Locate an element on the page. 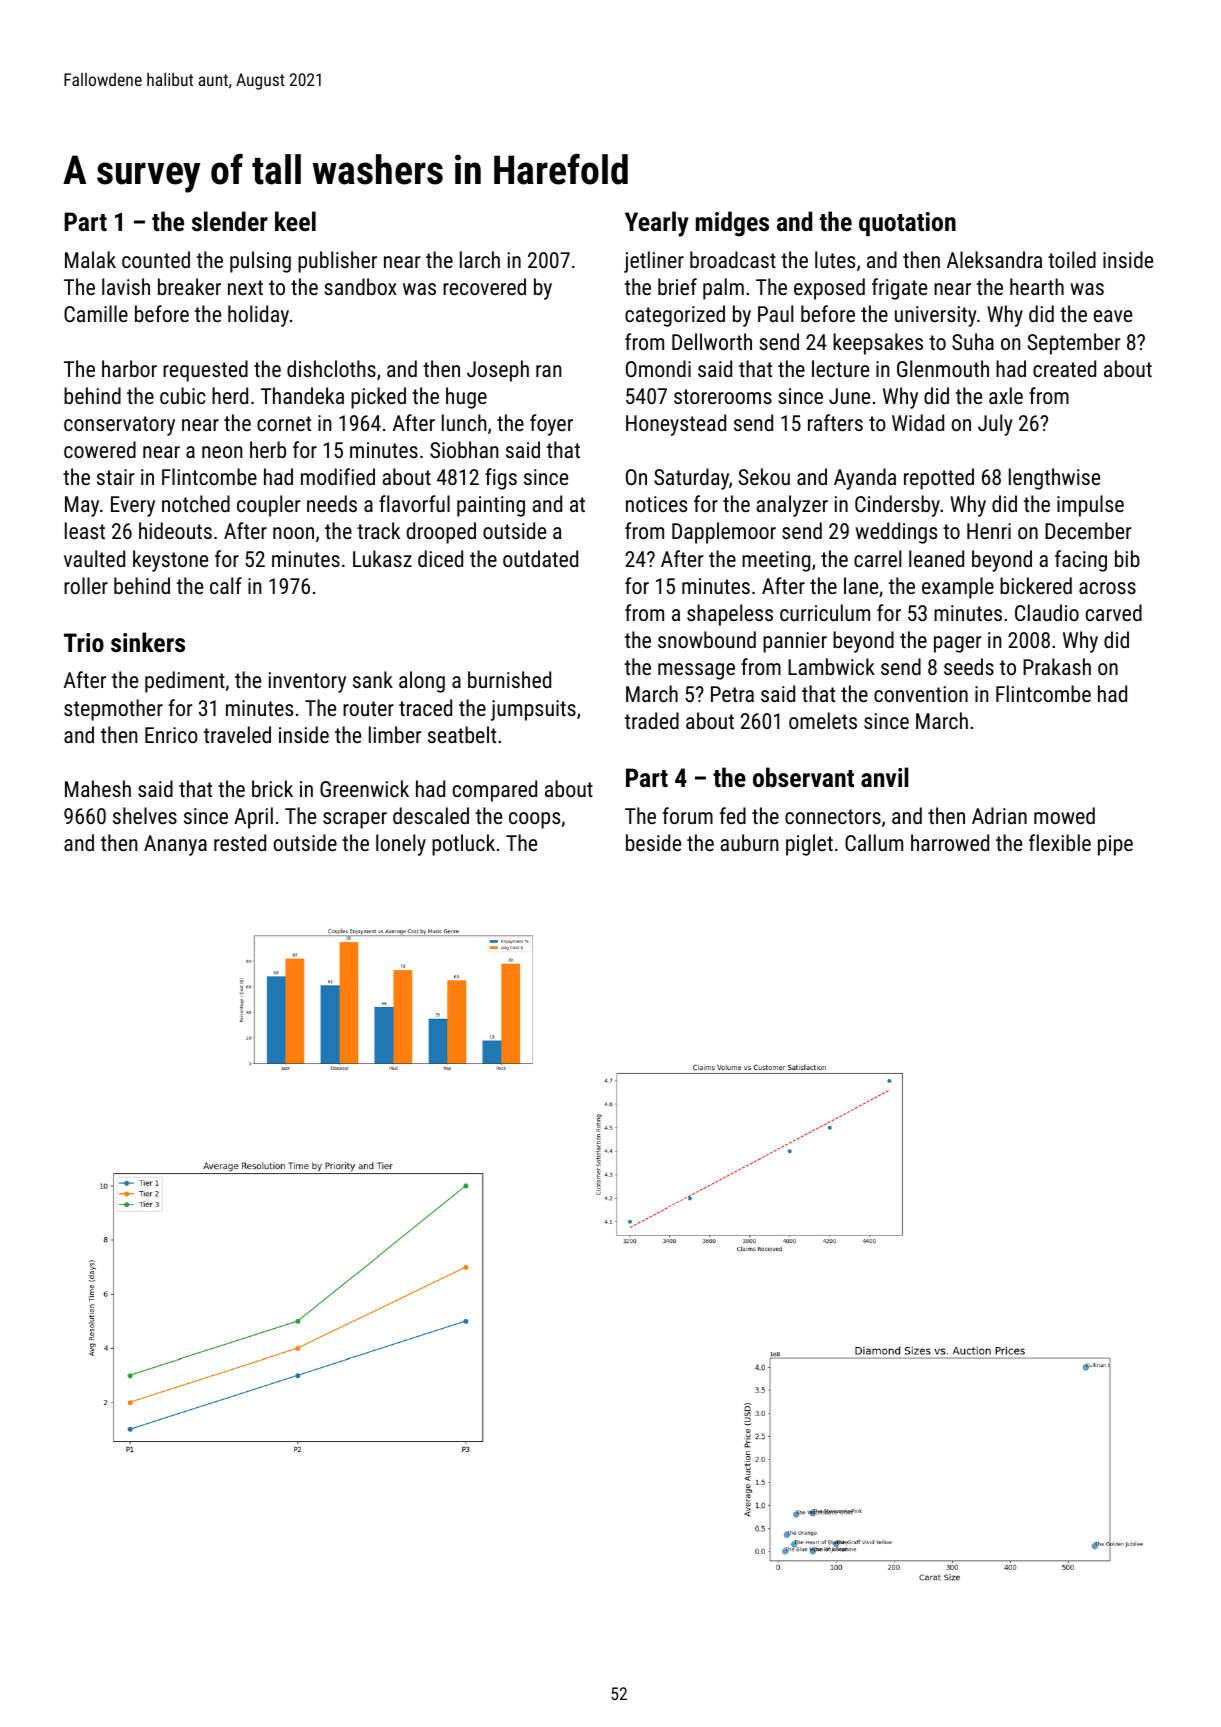 Image resolution: width=1221 pixels, height=1727 pixels. categorized is located at coordinates (675, 316).
